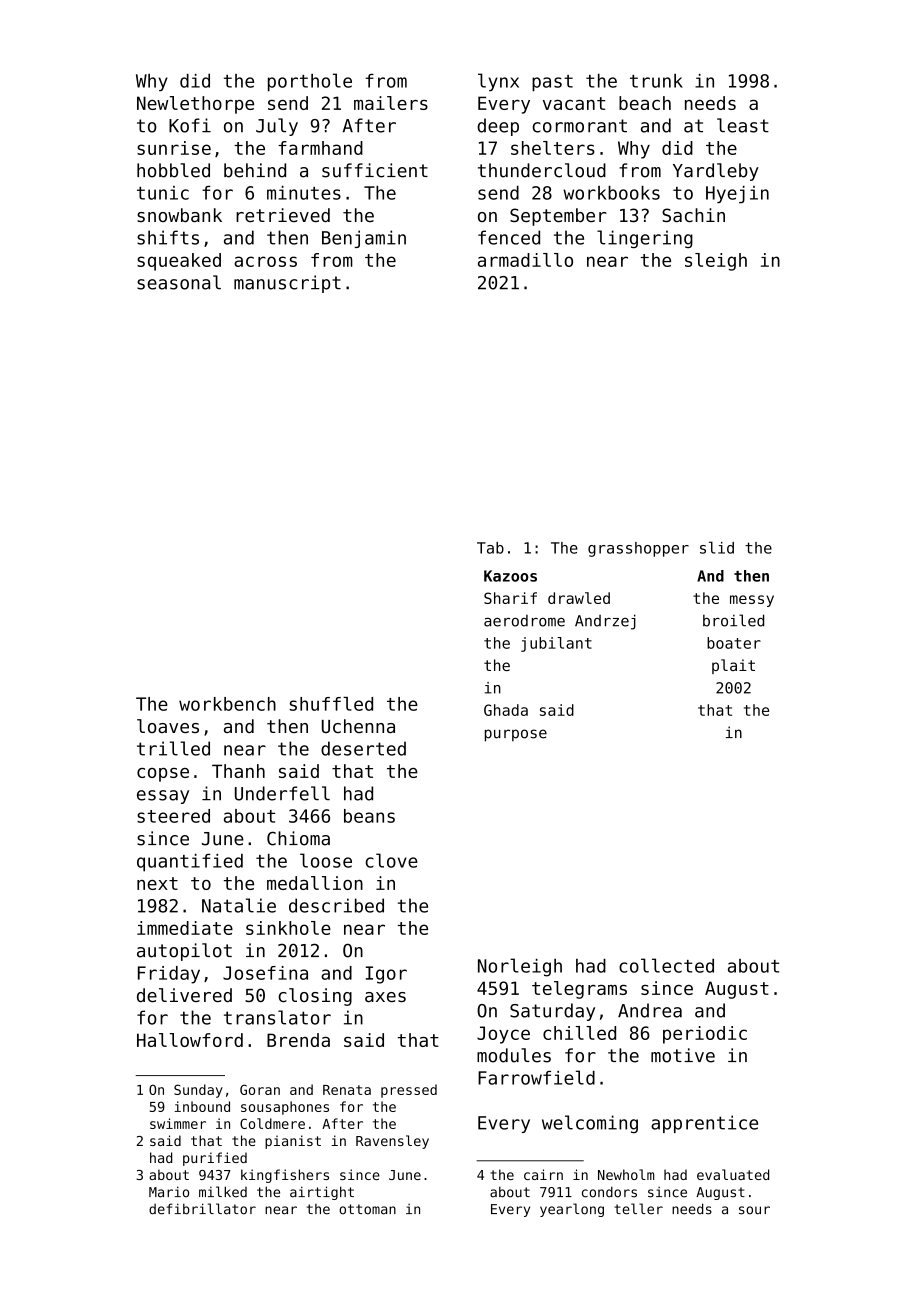 This document has width=924, height=1314. What do you see at coordinates (743, 125) in the document?
I see `least` at bounding box center [743, 125].
